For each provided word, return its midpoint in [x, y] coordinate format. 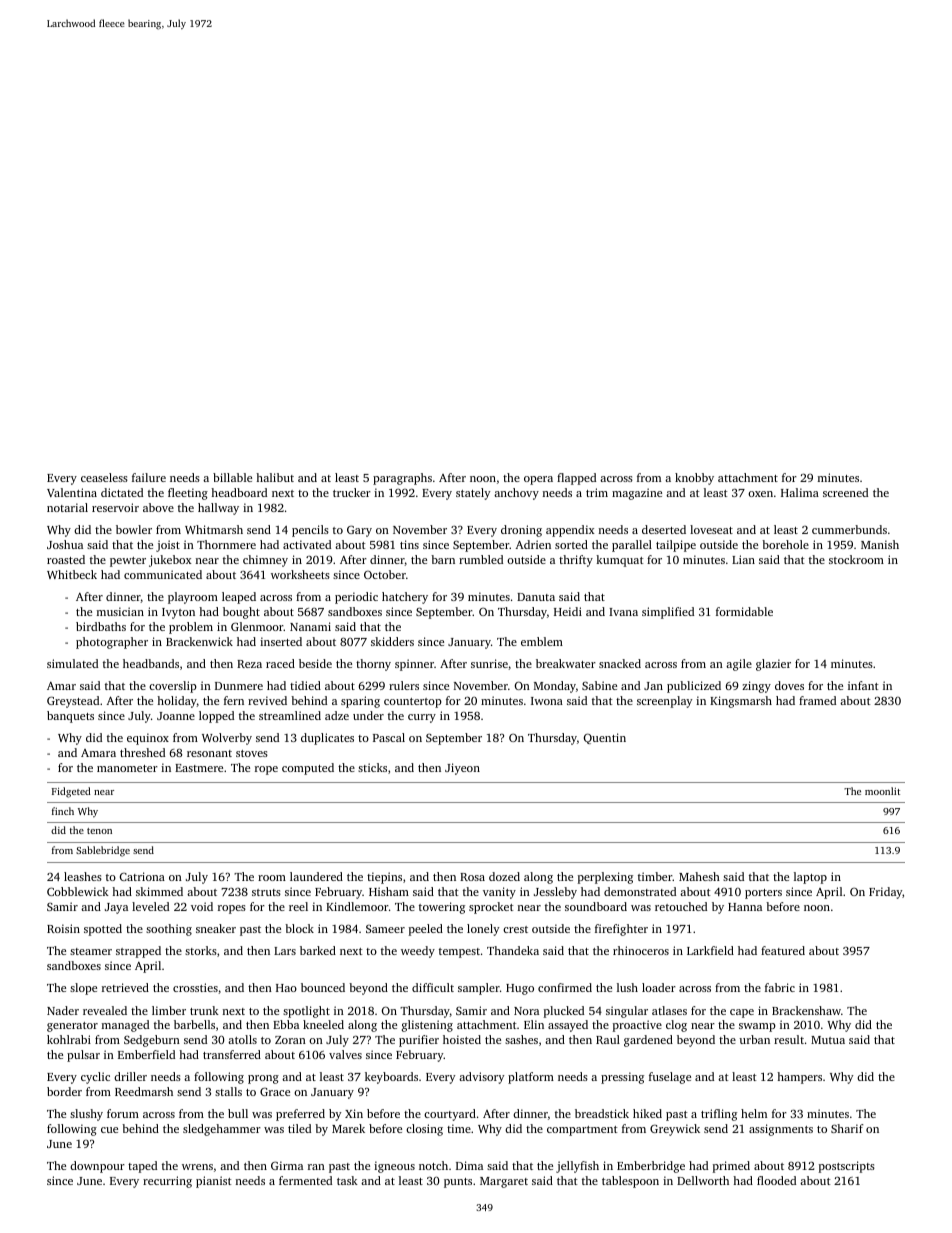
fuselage [670, 1078]
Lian [743, 559]
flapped [576, 479]
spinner [414, 665]
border [64, 1091]
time [459, 1128]
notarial [67, 507]
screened [845, 492]
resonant [209, 753]
